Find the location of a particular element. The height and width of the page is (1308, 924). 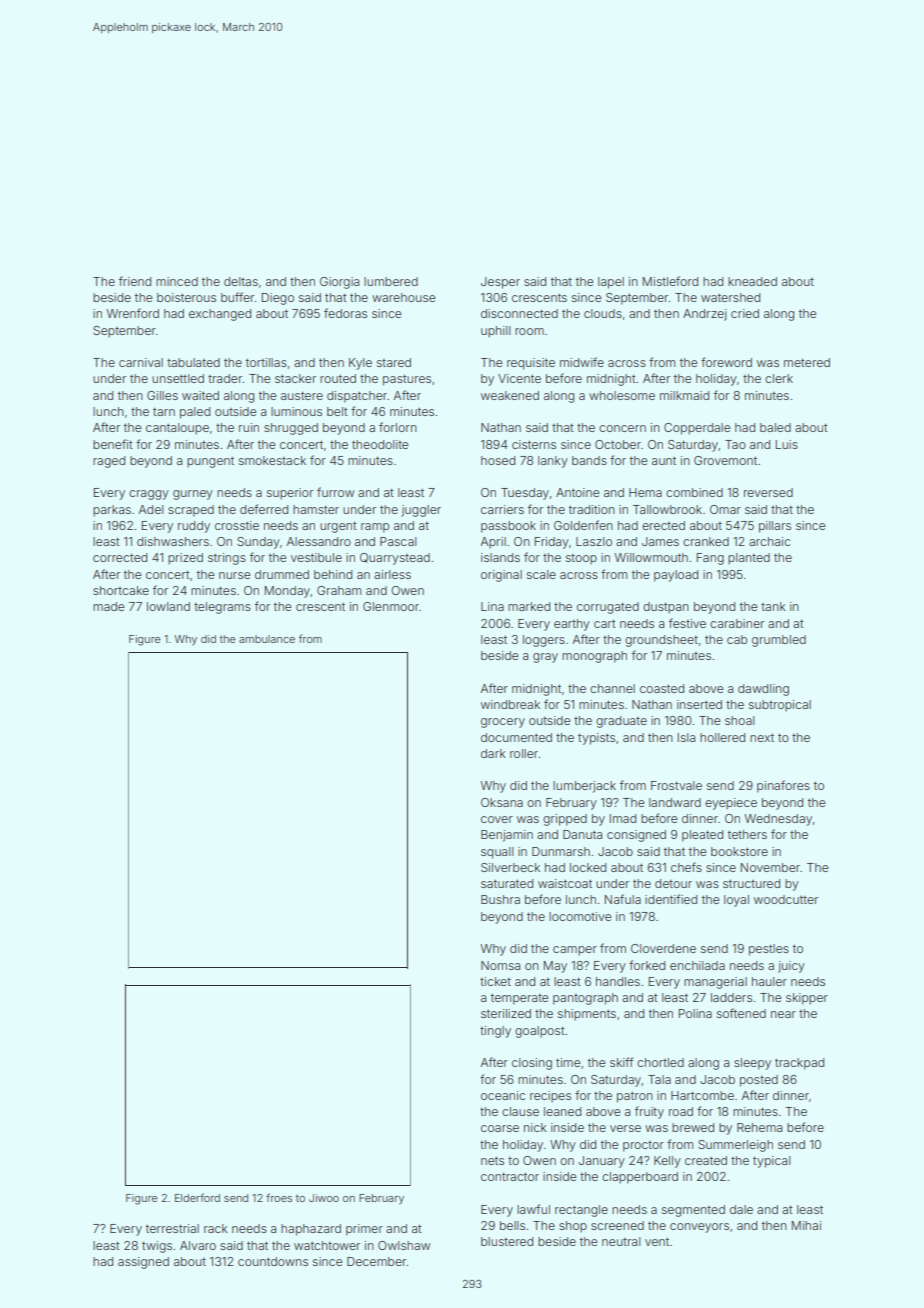

segmented is located at coordinates (693, 1211).
